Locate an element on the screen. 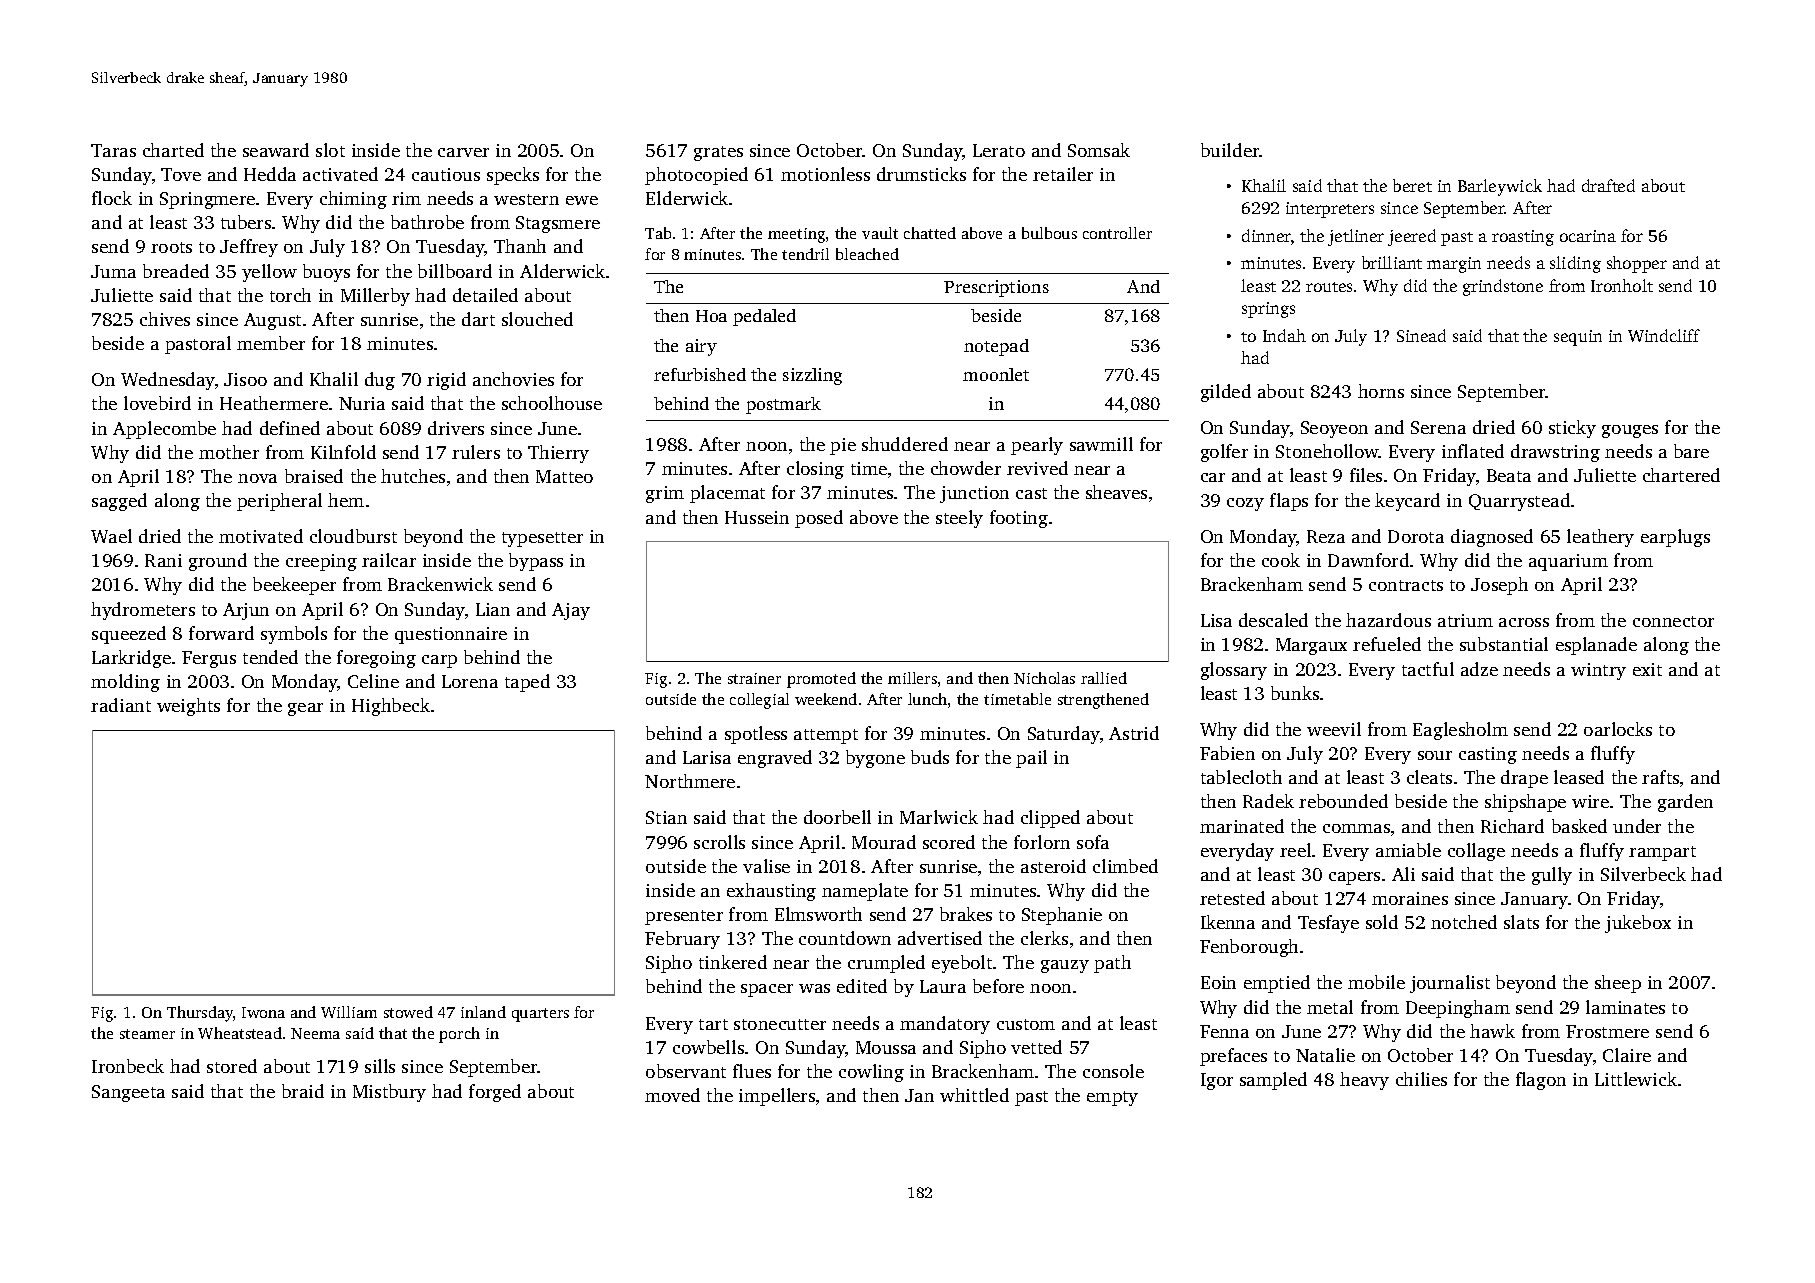  atrium is located at coordinates (1465, 620).
